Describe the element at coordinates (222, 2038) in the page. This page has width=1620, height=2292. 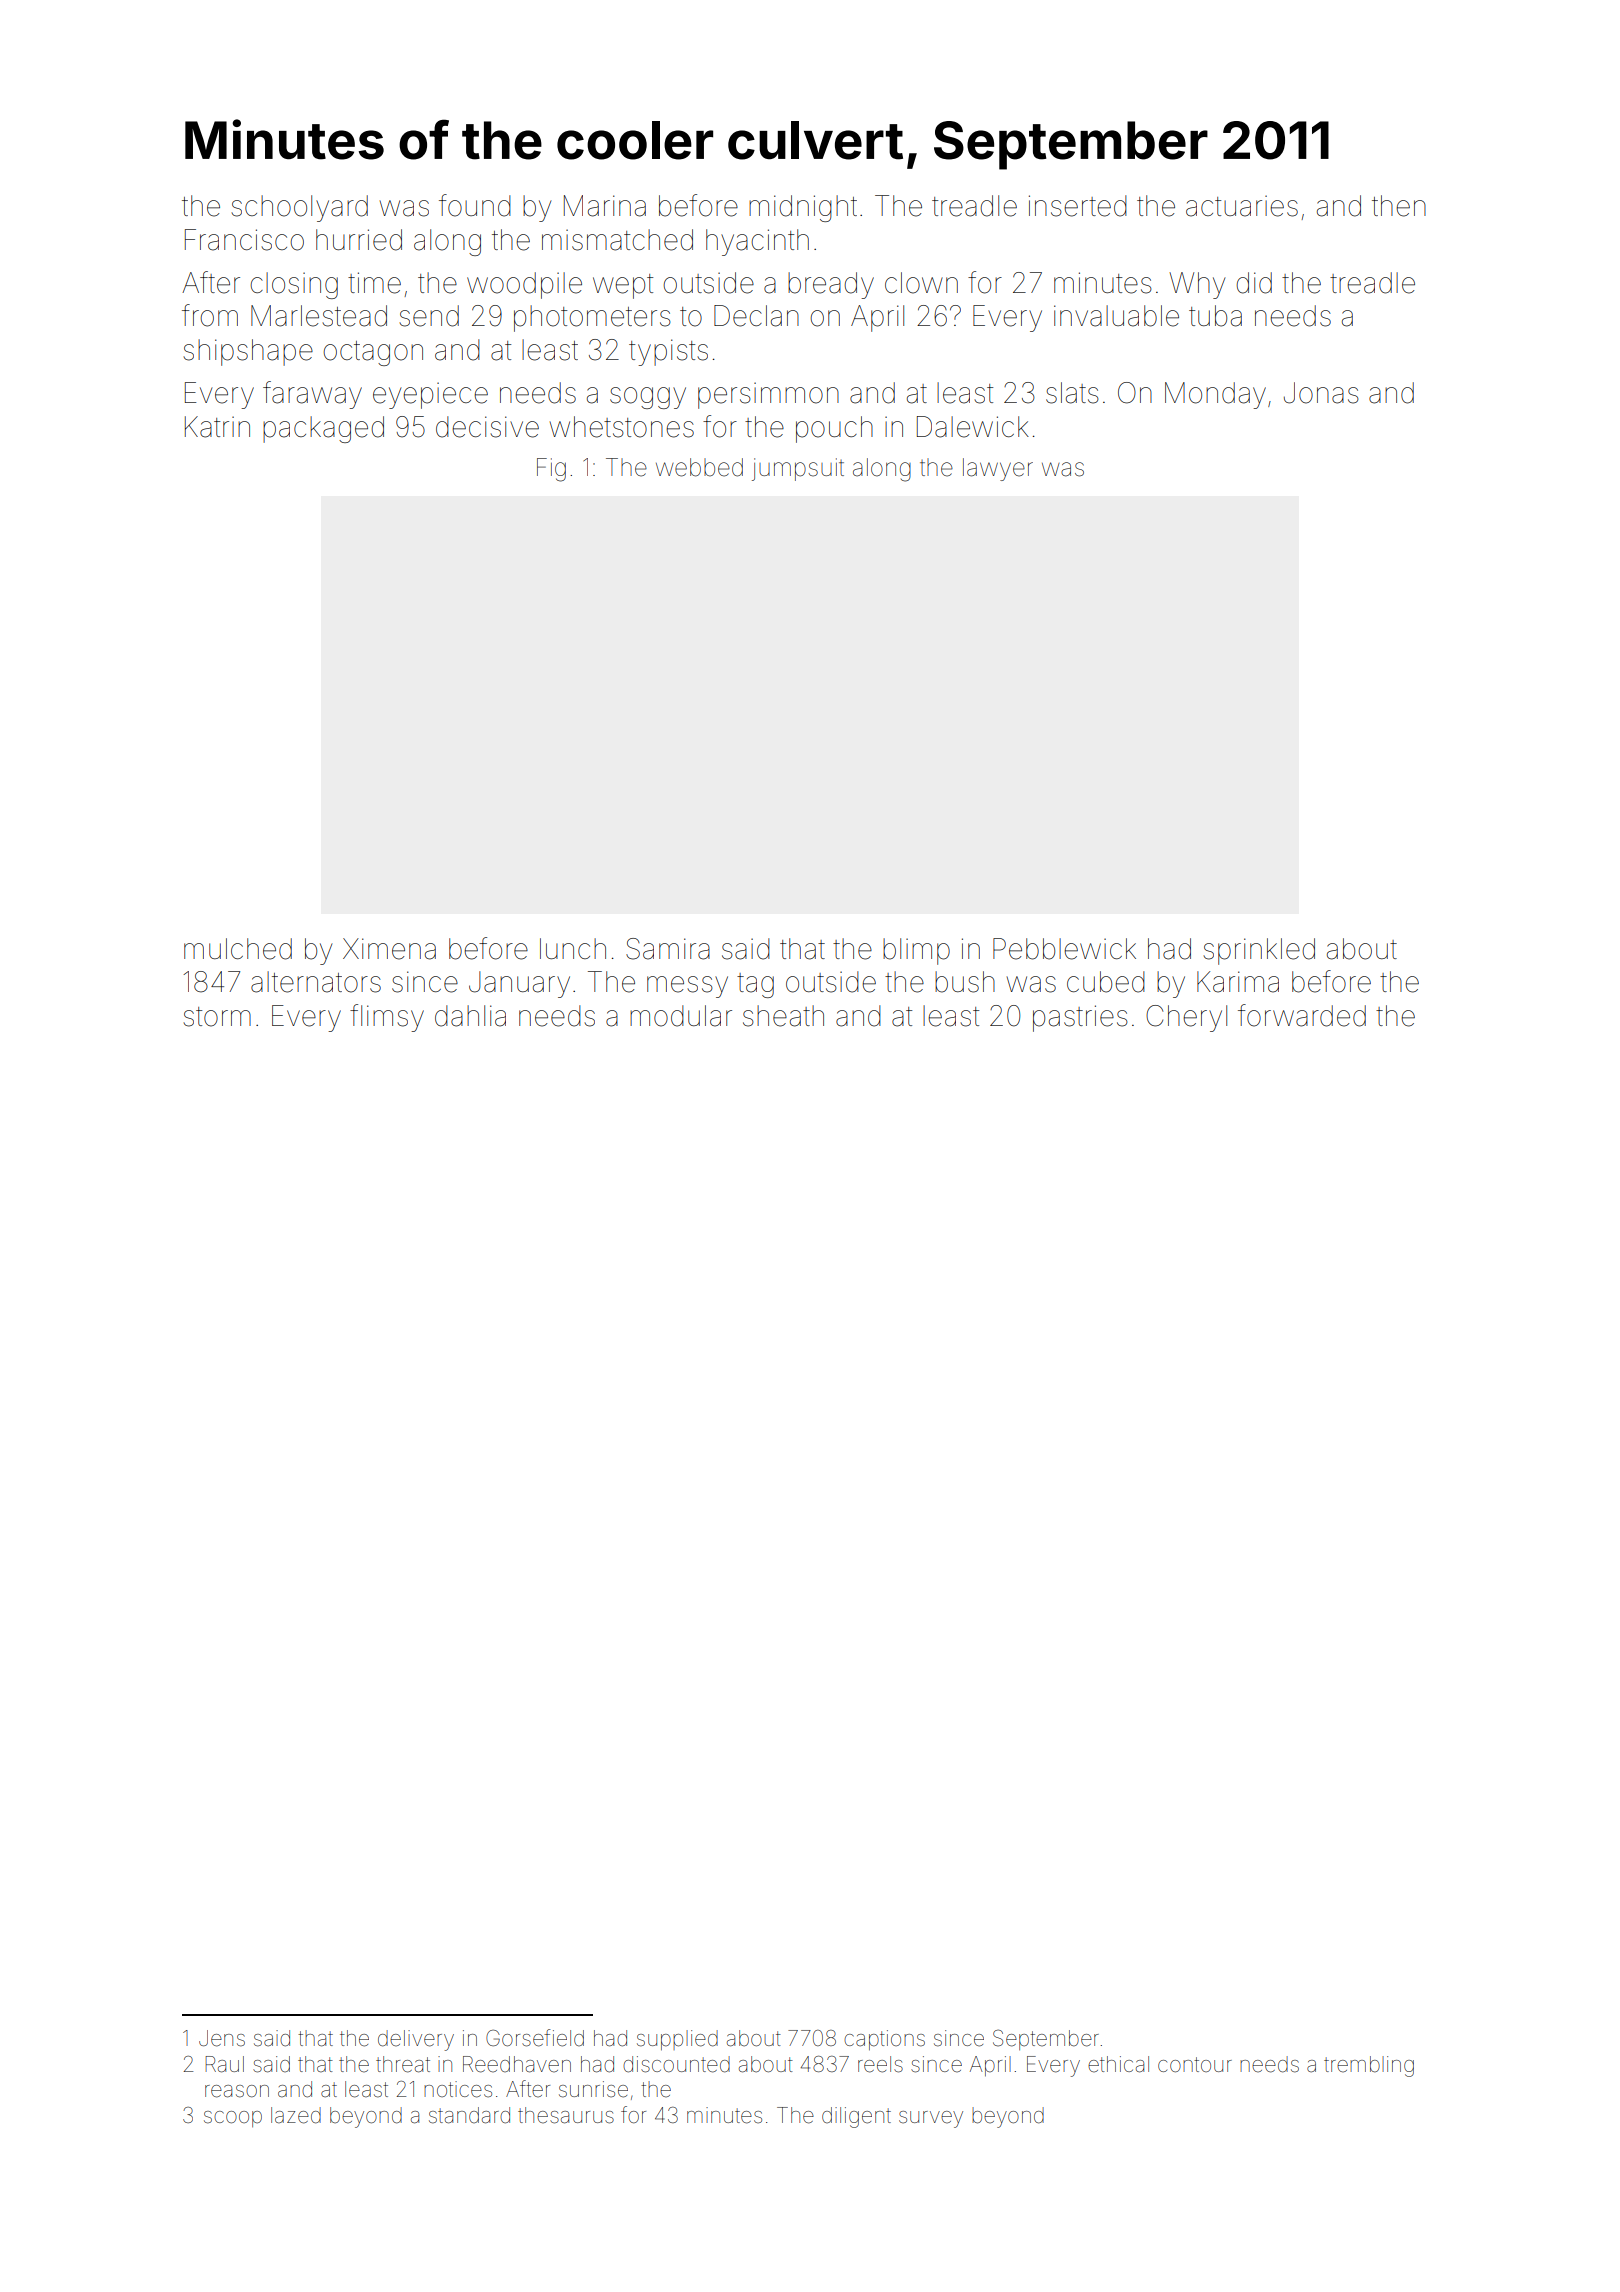
I see `Jens` at that location.
